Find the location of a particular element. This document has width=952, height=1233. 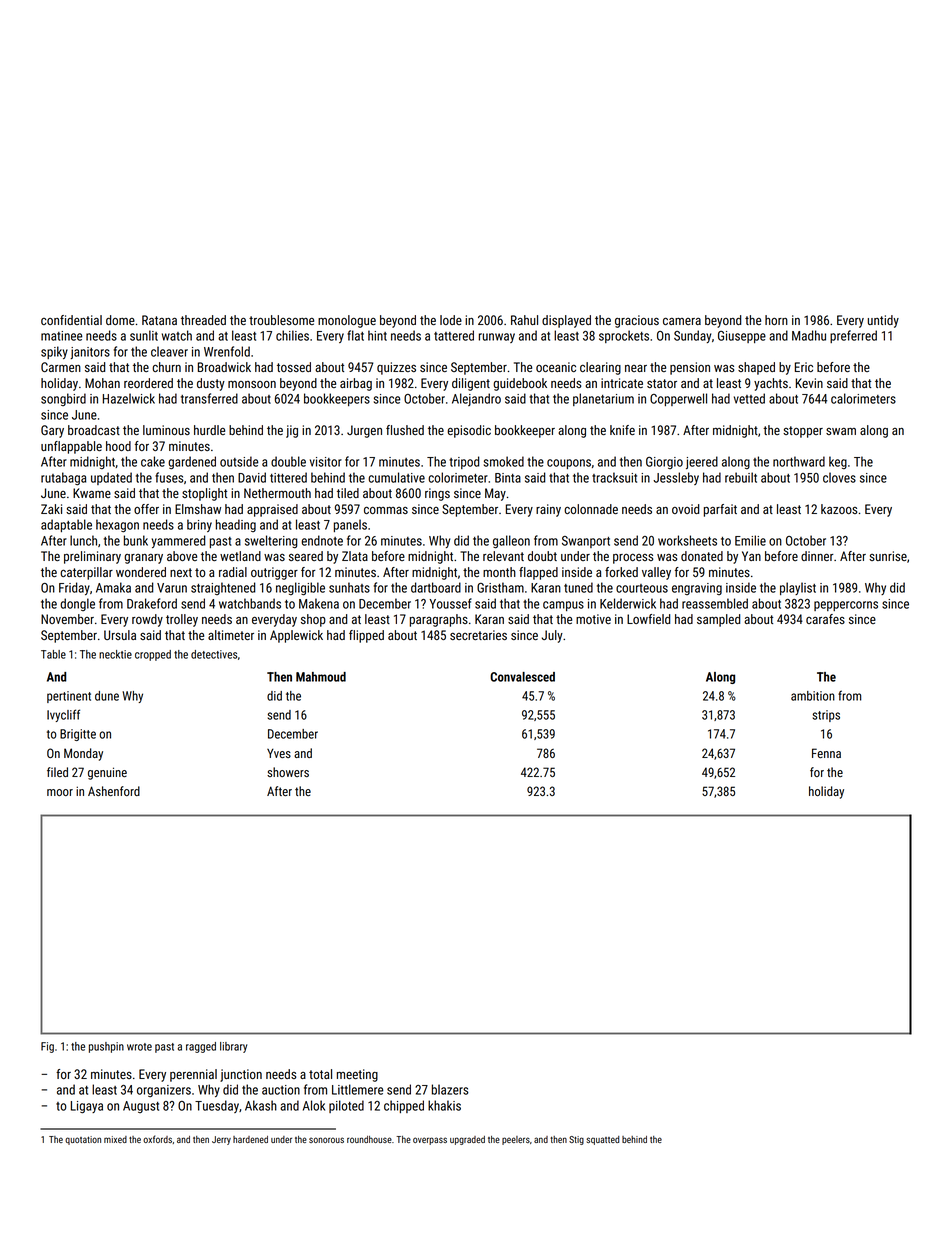

overpass is located at coordinates (430, 1141).
